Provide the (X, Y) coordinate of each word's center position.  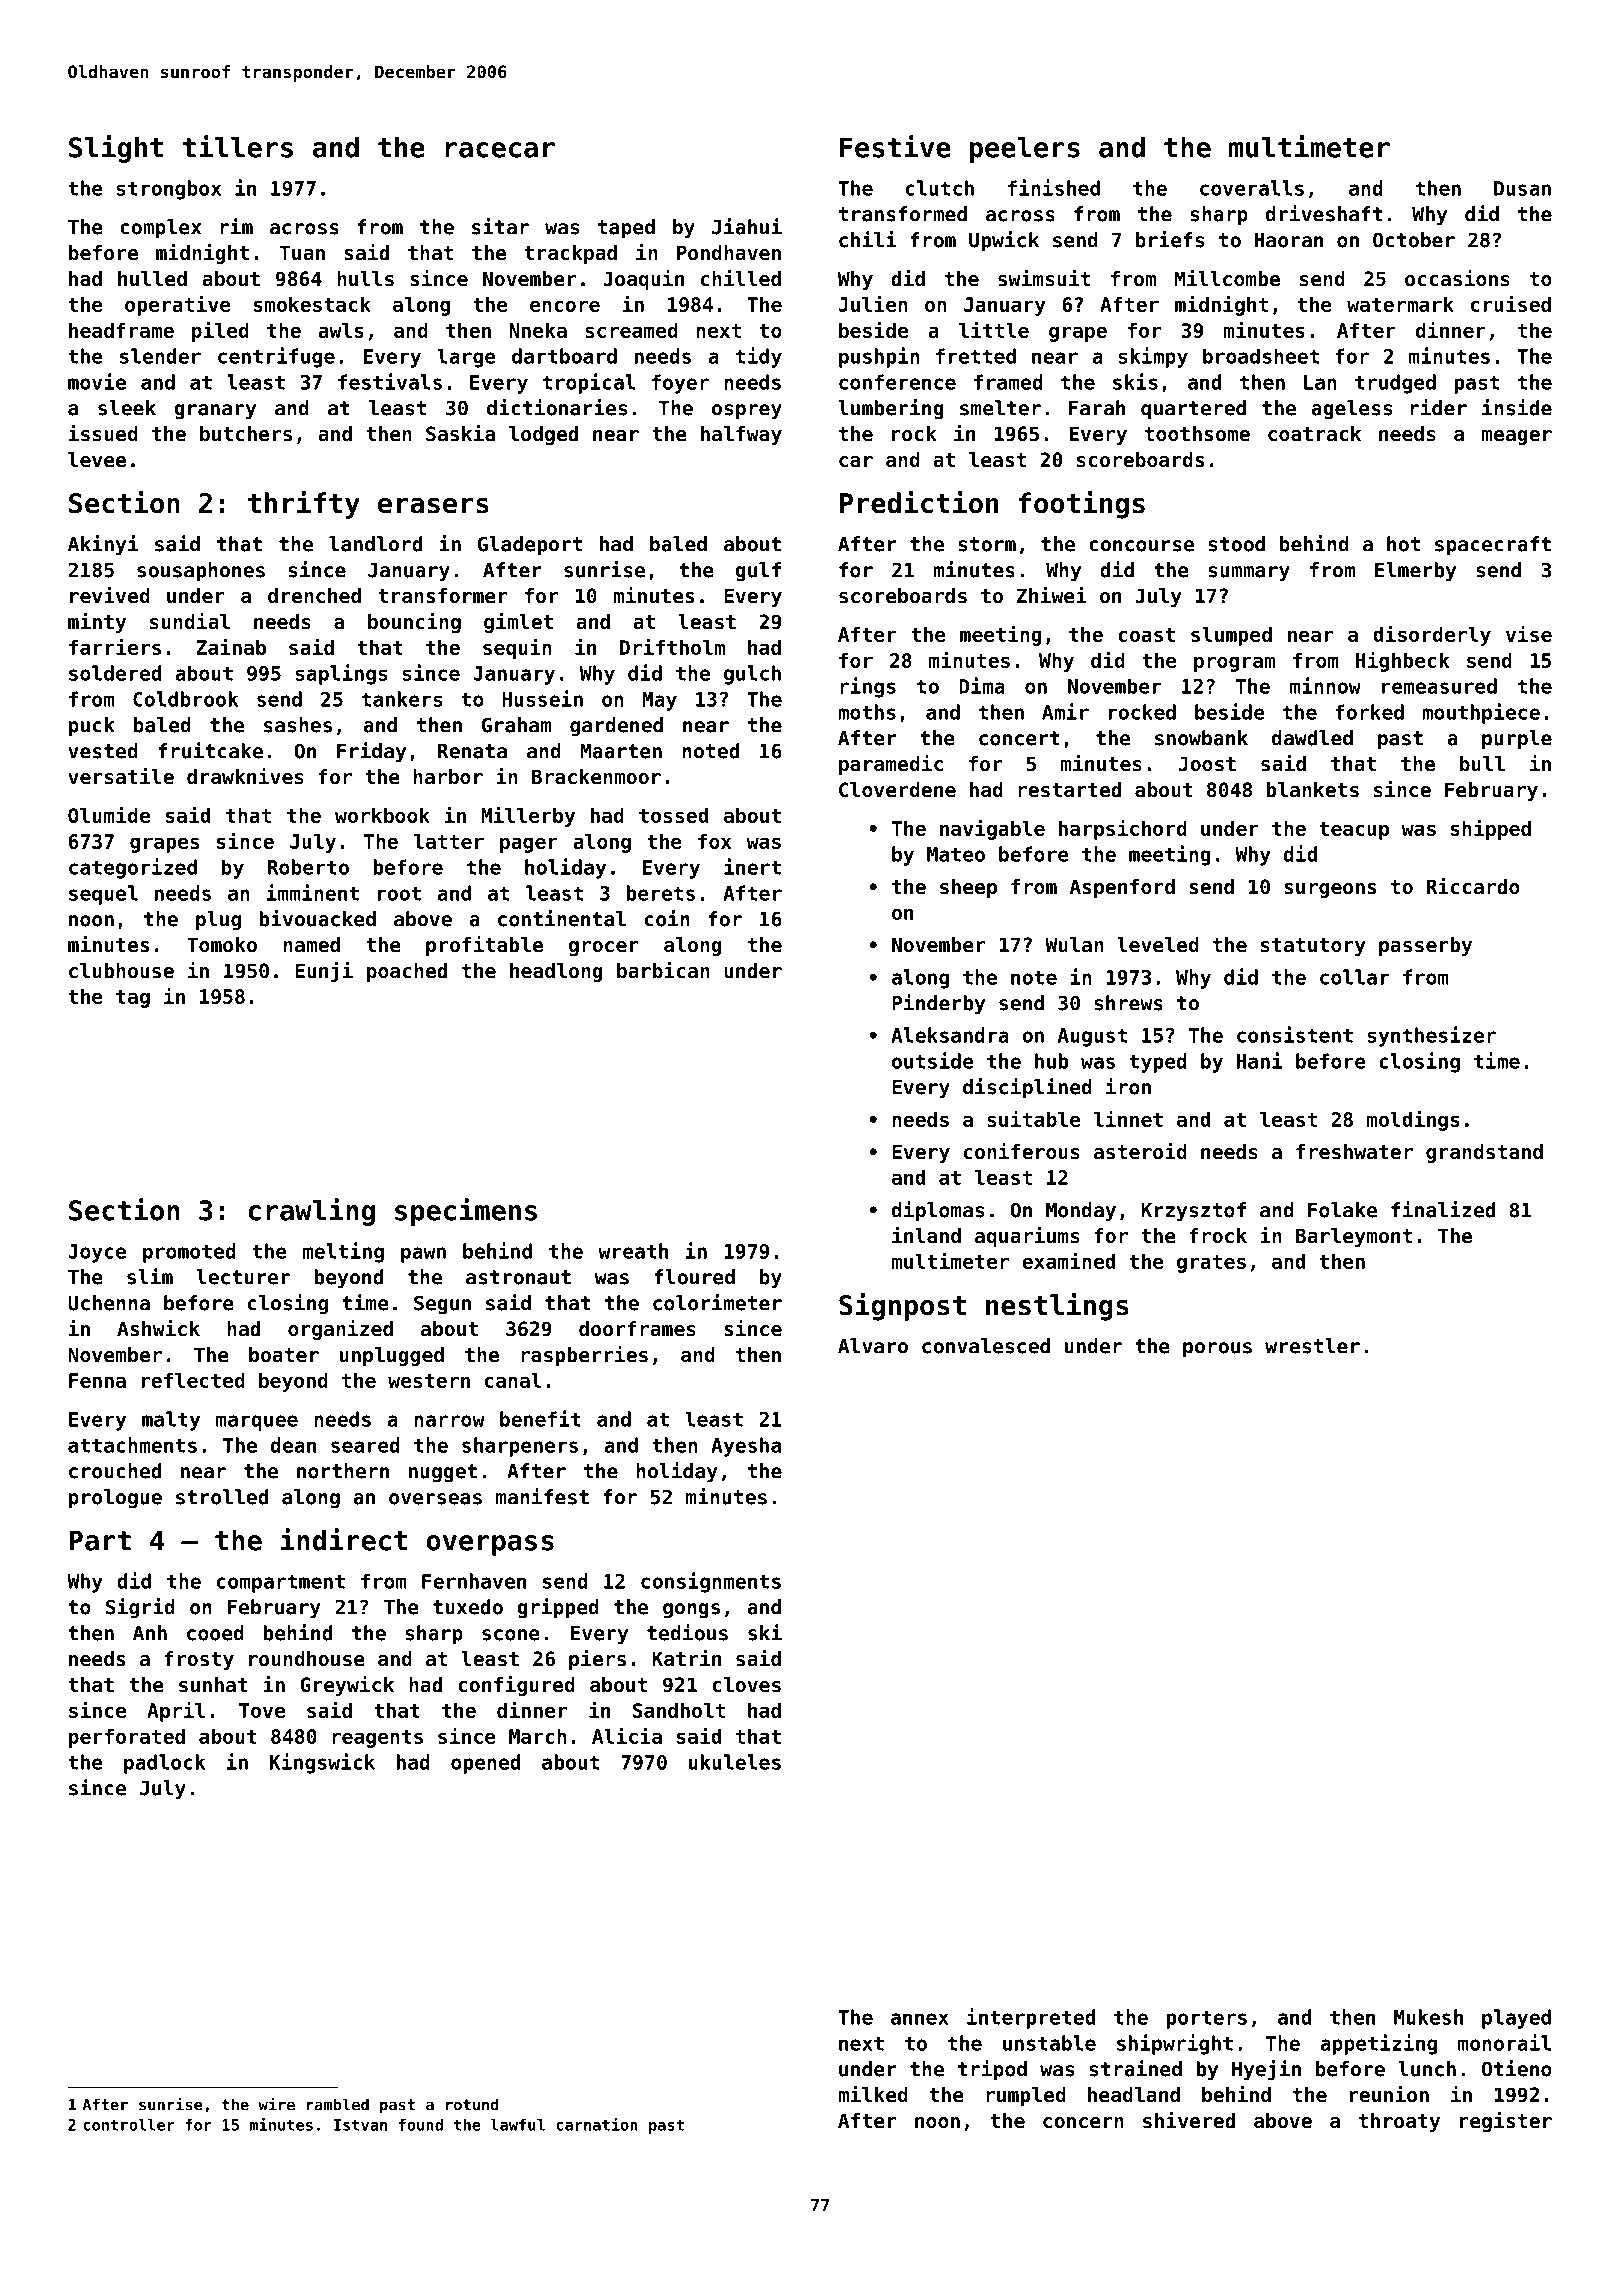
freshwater (1354, 1152)
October (1414, 240)
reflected (193, 1380)
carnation (597, 2124)
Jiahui (747, 226)
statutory (1313, 947)
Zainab (231, 646)
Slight (116, 149)
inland (926, 1235)
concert (1019, 738)
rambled (338, 2104)
